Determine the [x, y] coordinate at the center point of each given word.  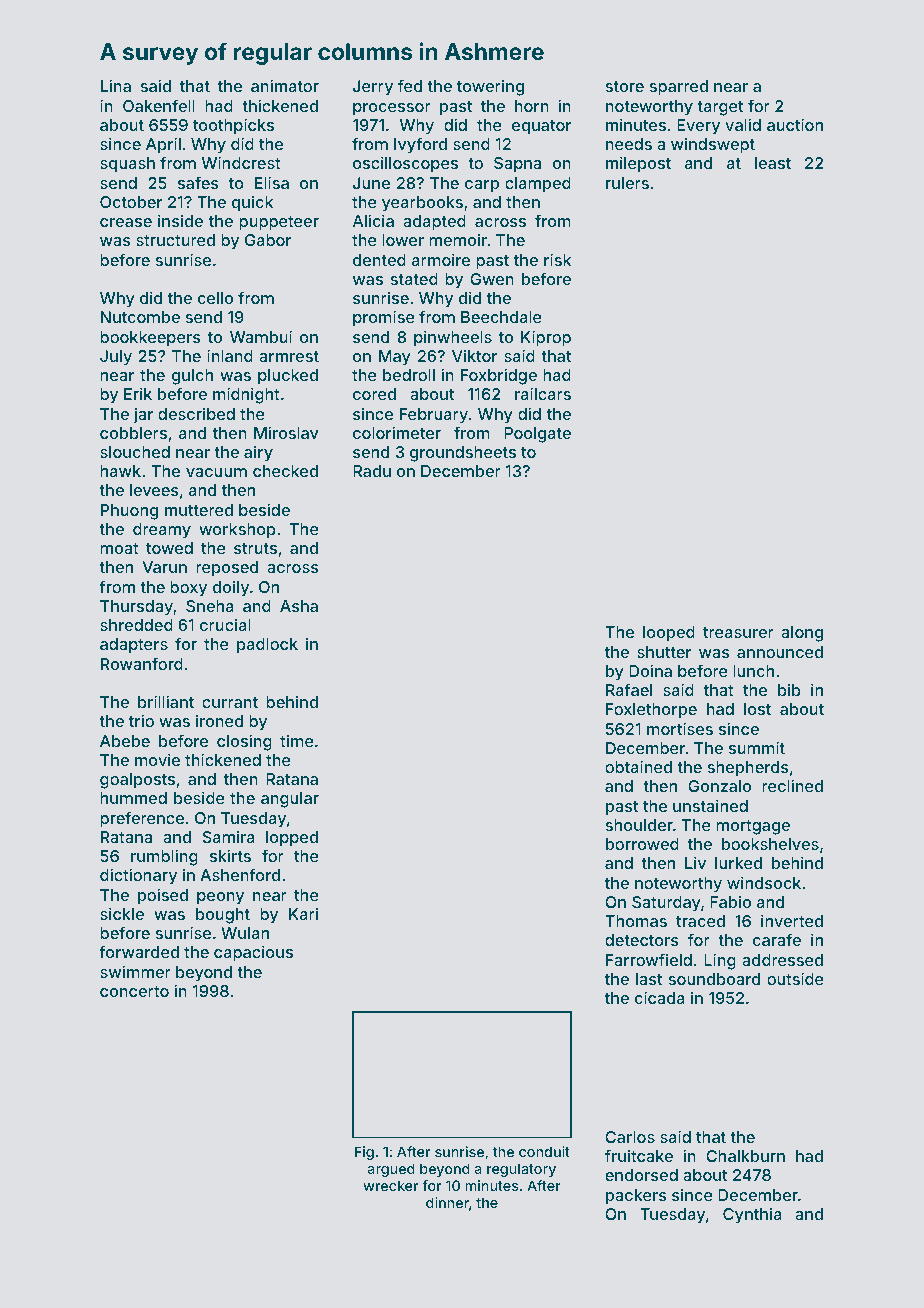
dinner [447, 1202]
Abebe [125, 741]
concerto [134, 991]
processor [392, 109]
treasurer [738, 632]
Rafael [629, 689]
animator [285, 85]
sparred [679, 88]
